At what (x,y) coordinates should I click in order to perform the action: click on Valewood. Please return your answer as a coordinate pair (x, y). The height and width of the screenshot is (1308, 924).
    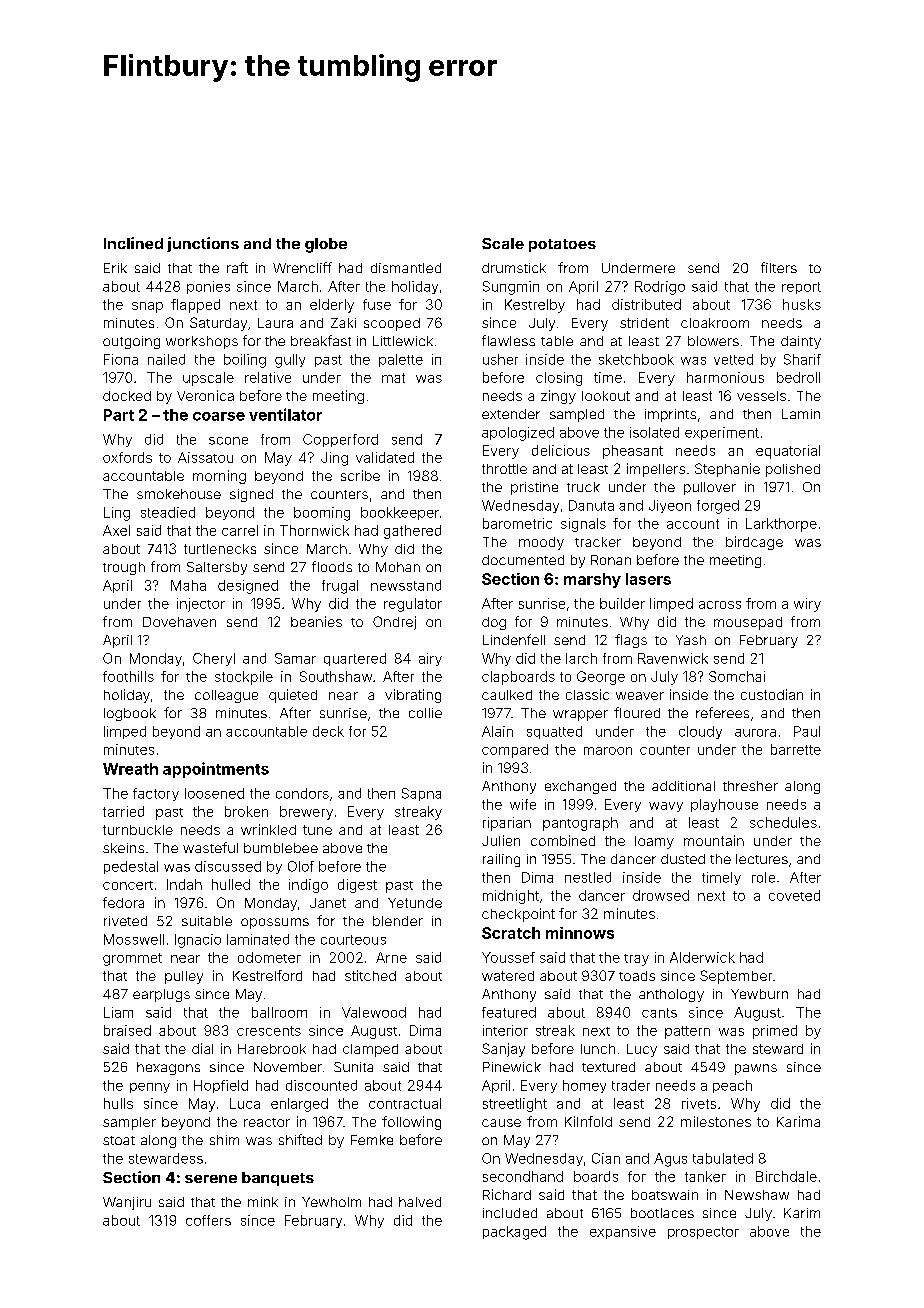
    Looking at the image, I should click on (374, 1012).
